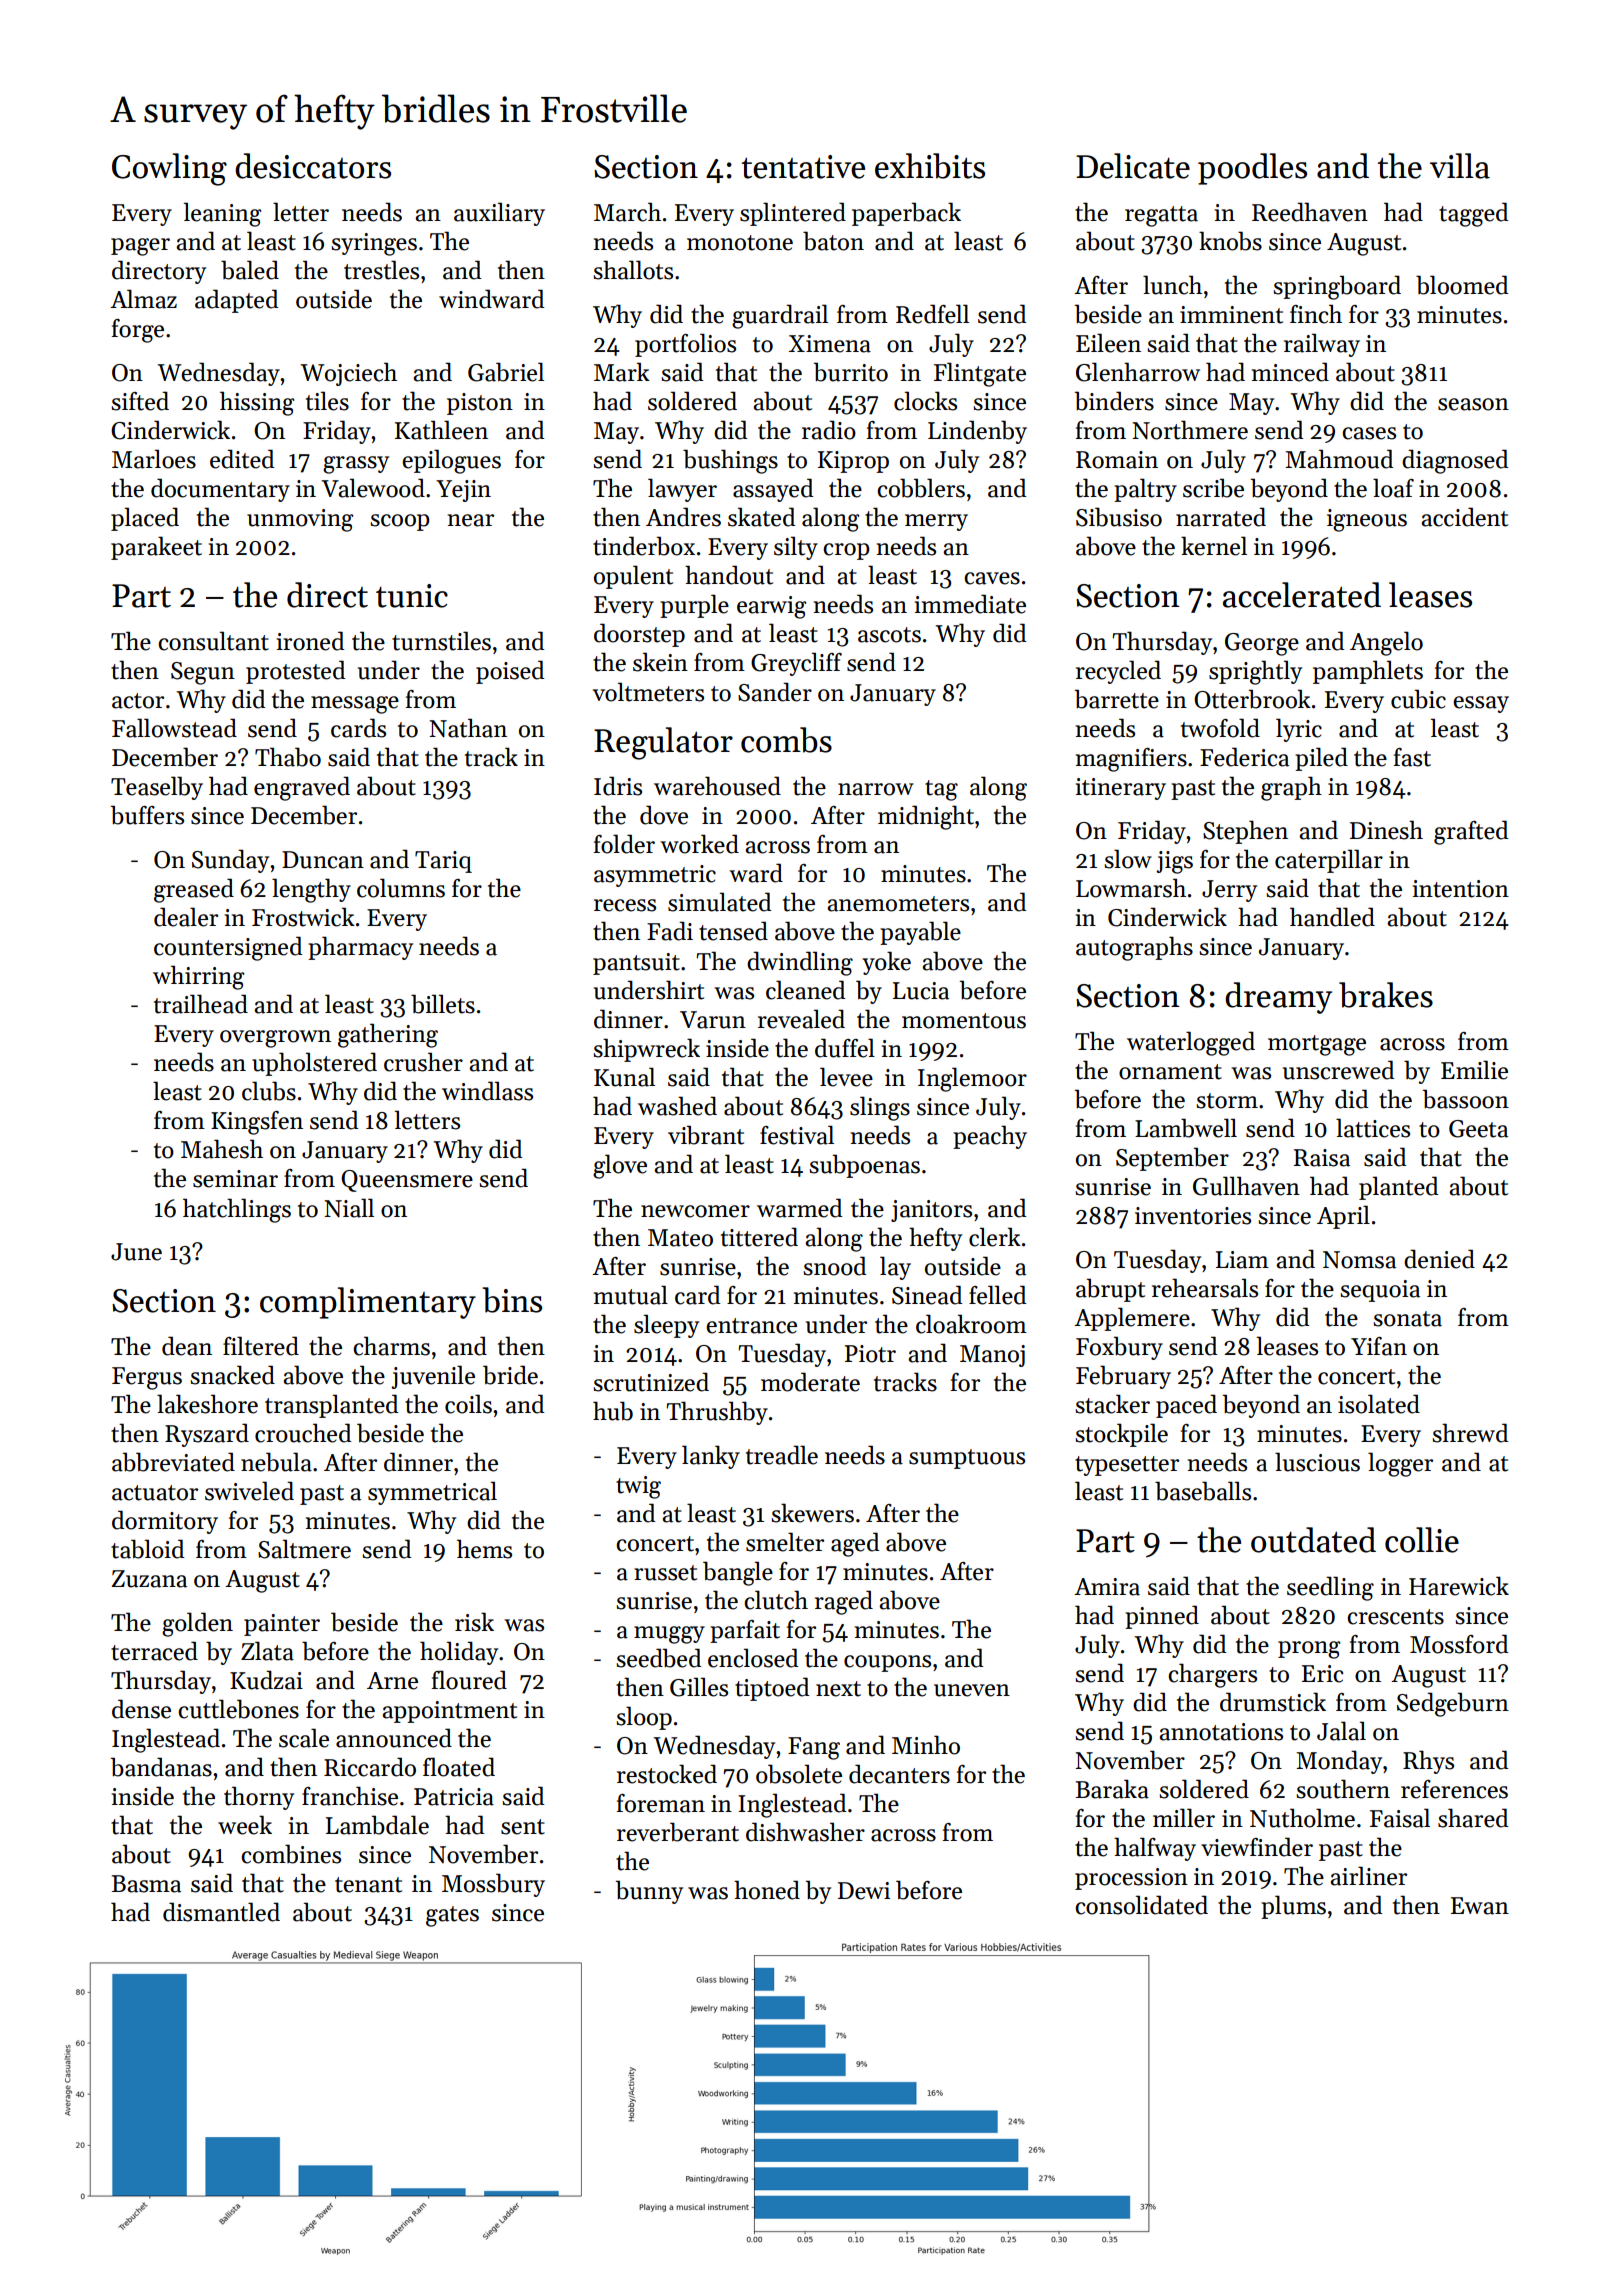 The width and height of the image is (1620, 2292). Describe the element at coordinates (930, 166) in the image. I see `exhibits` at that location.
